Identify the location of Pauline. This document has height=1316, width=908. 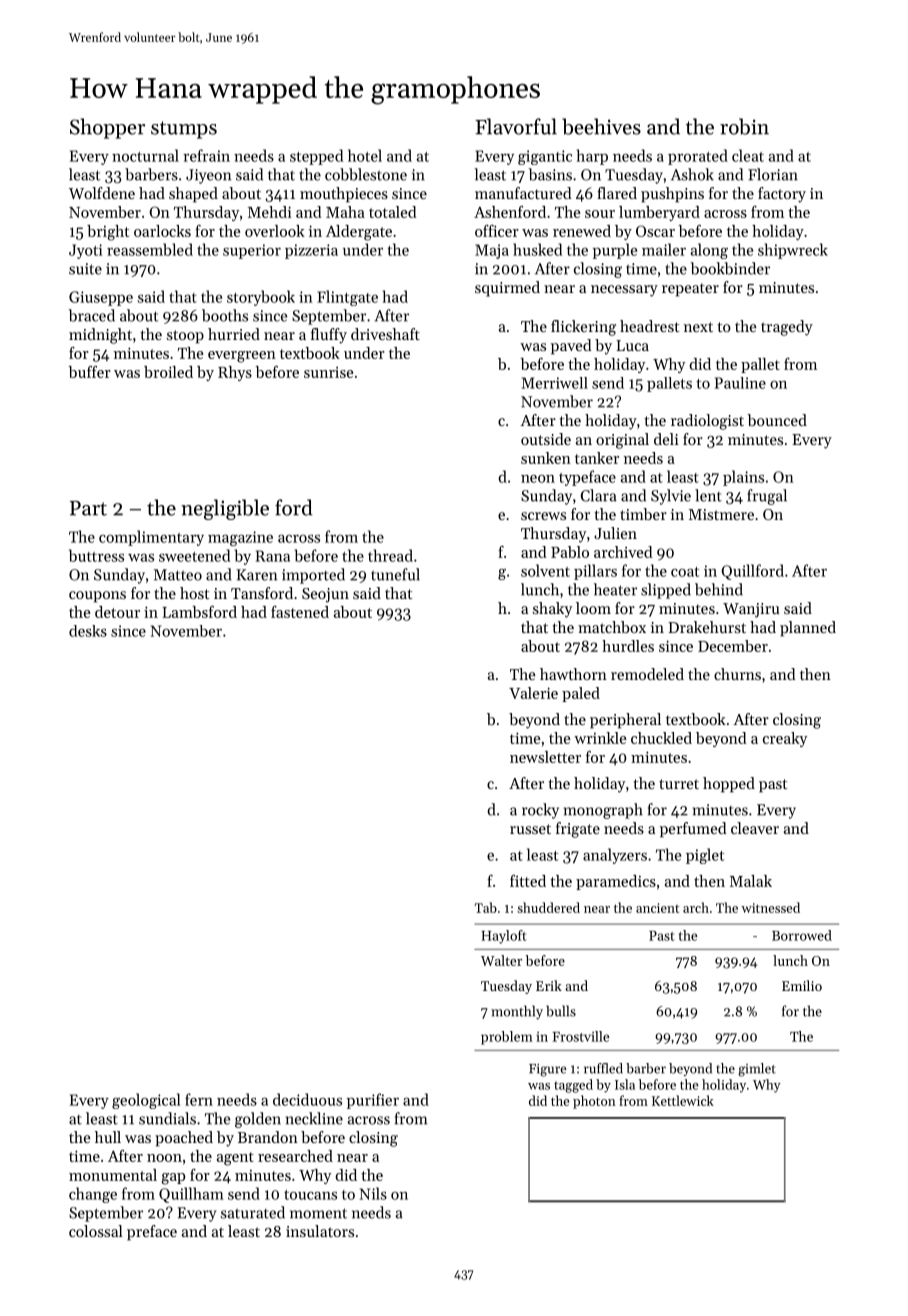
(740, 383).
